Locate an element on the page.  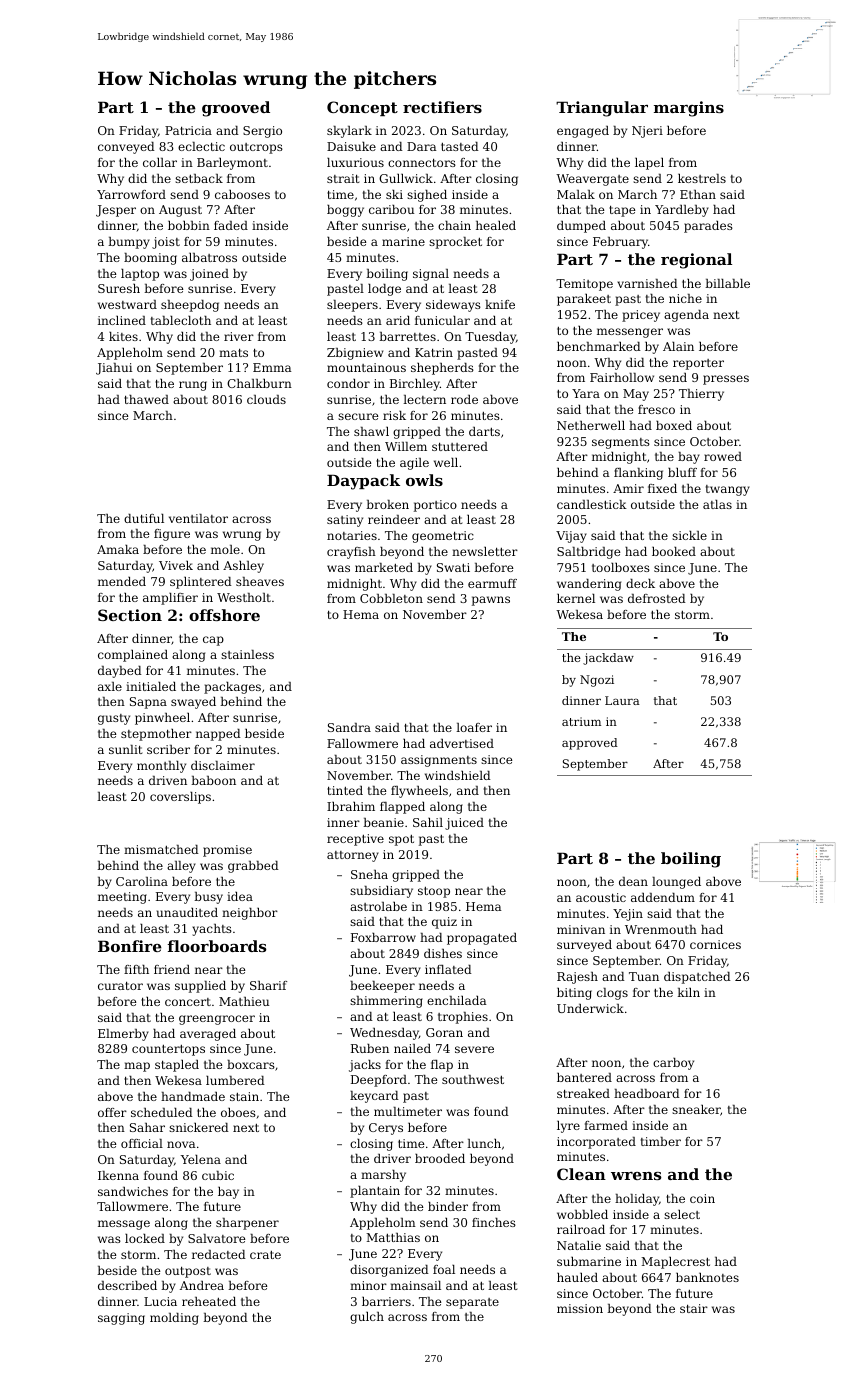
Fairhollow is located at coordinates (622, 377).
